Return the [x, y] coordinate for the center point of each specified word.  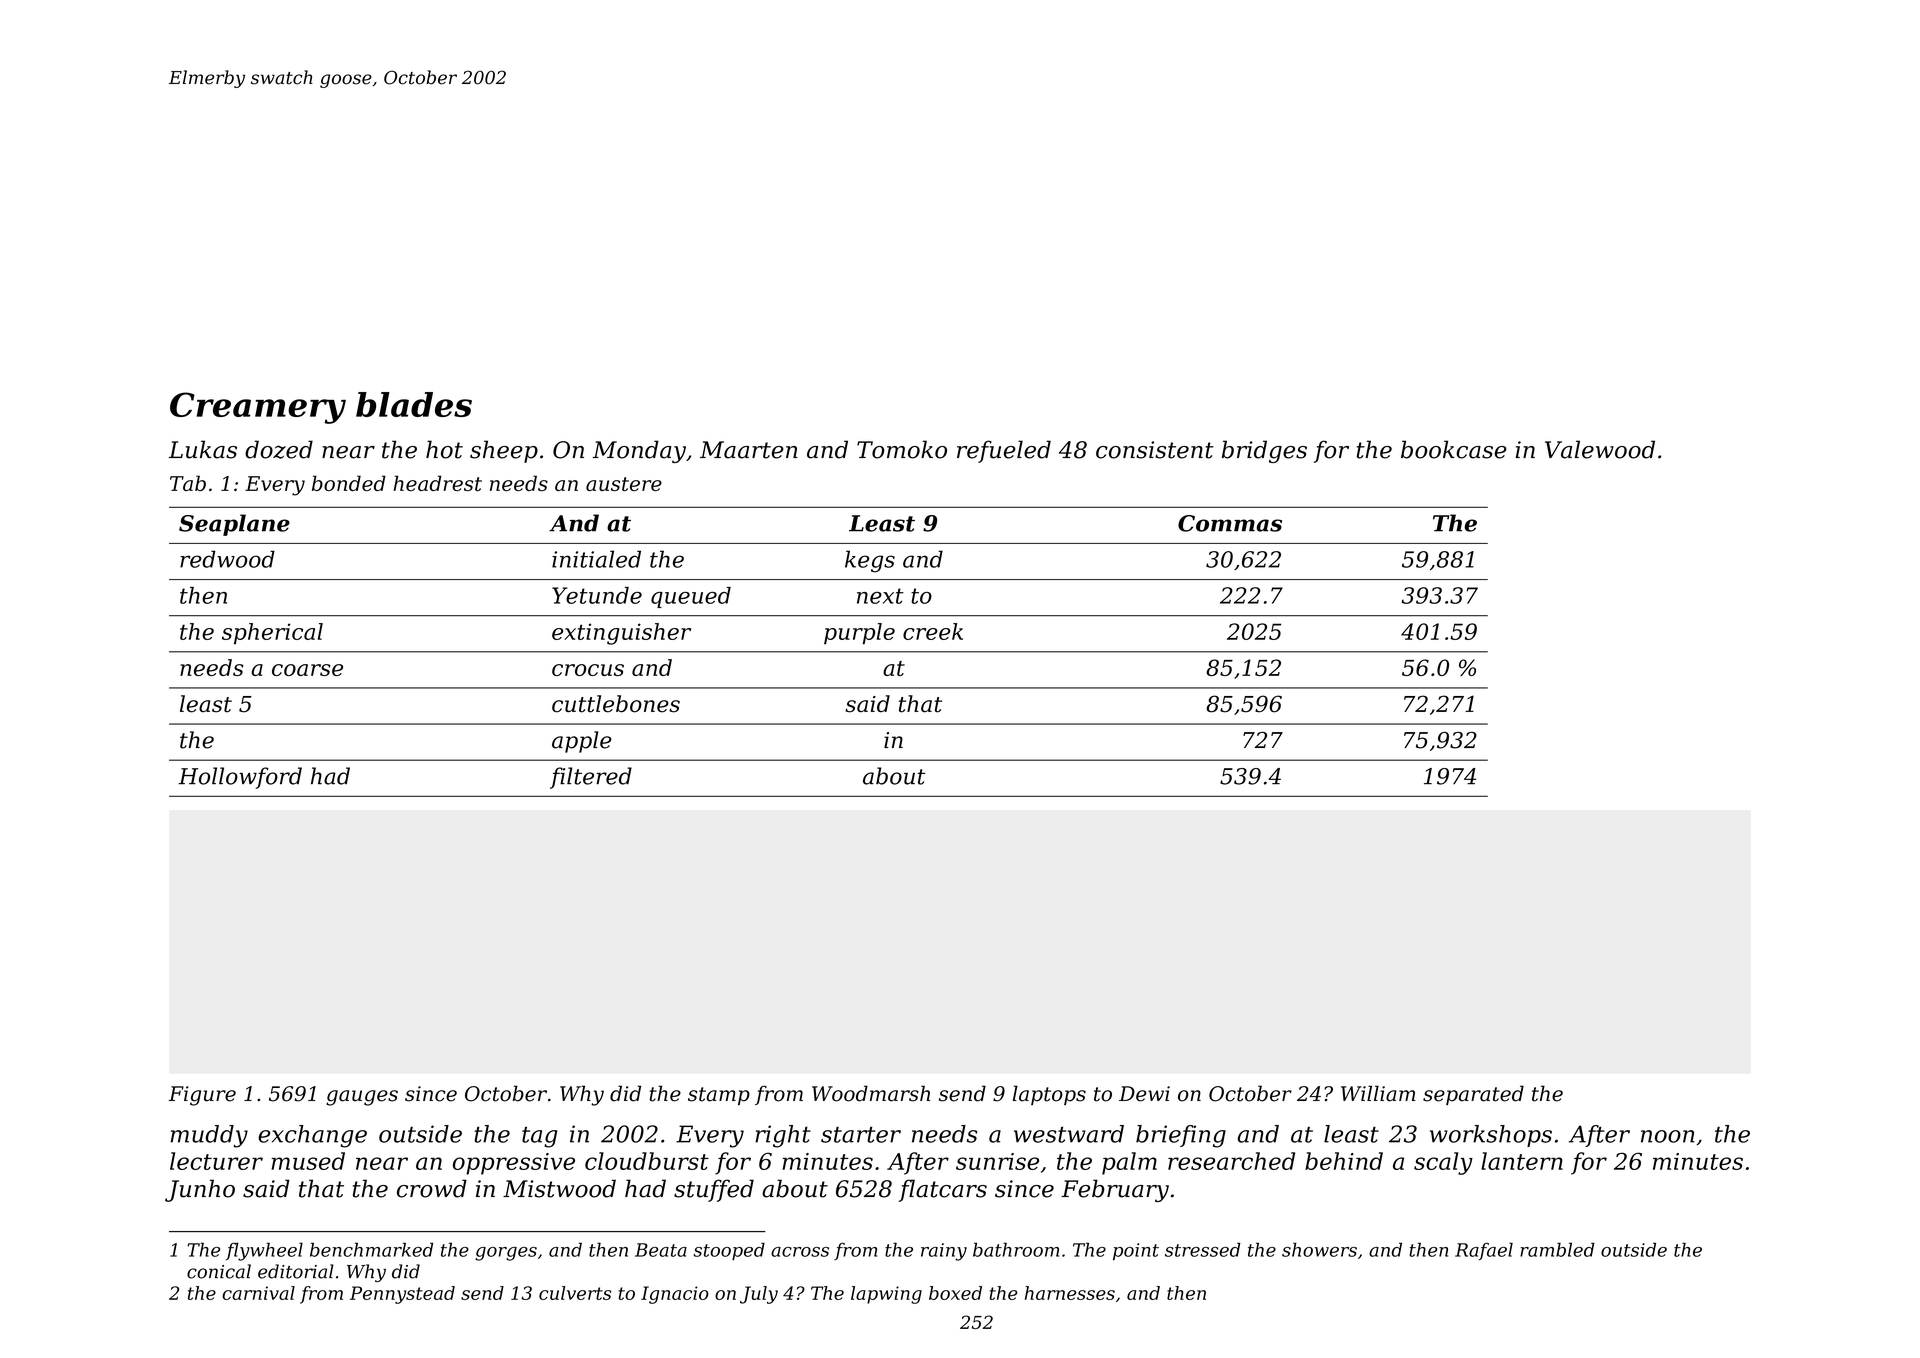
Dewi [1144, 1094]
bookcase [1454, 449]
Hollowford [240, 778]
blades [414, 404]
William [1378, 1093]
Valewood [1600, 449]
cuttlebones [616, 704]
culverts [575, 1293]
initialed [596, 559]
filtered [591, 778]
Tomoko [902, 449]
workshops [1491, 1136]
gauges [362, 1098]
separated [1473, 1095]
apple [582, 742]
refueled [1004, 451]
